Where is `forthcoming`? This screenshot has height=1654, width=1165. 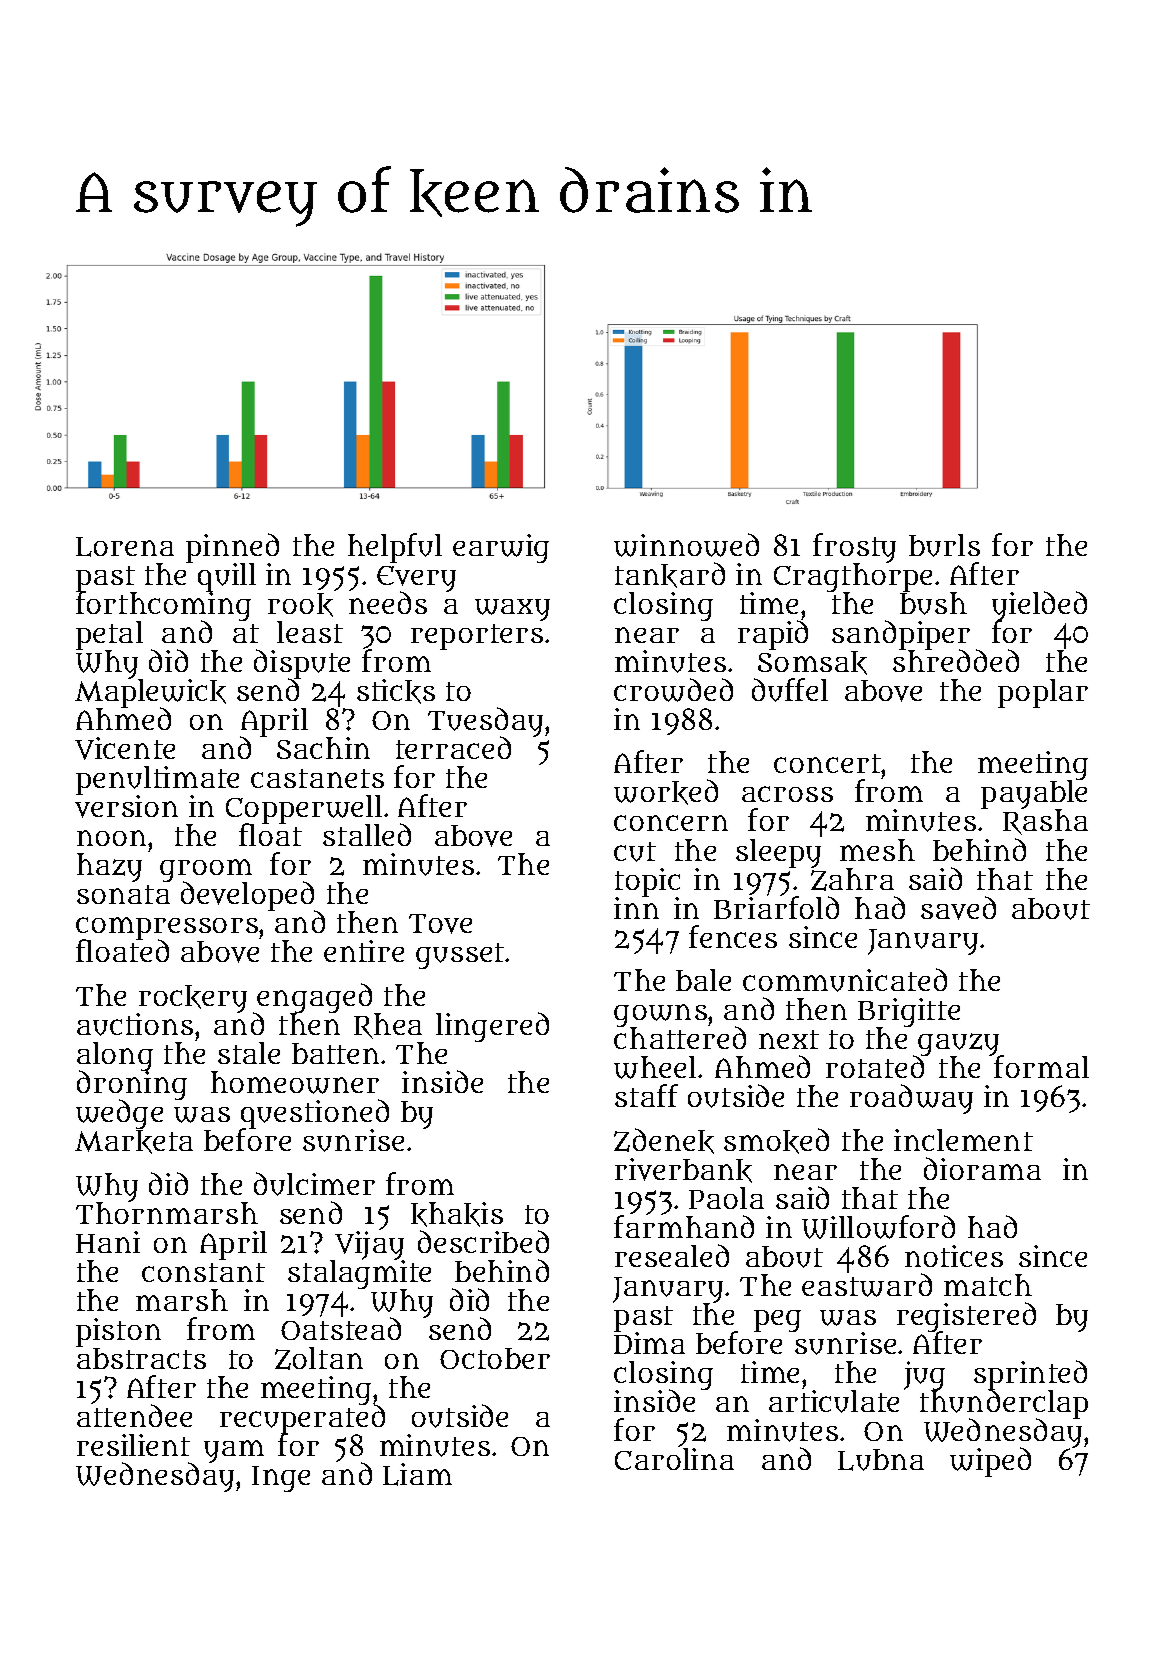 forthcoming is located at coordinates (163, 606).
